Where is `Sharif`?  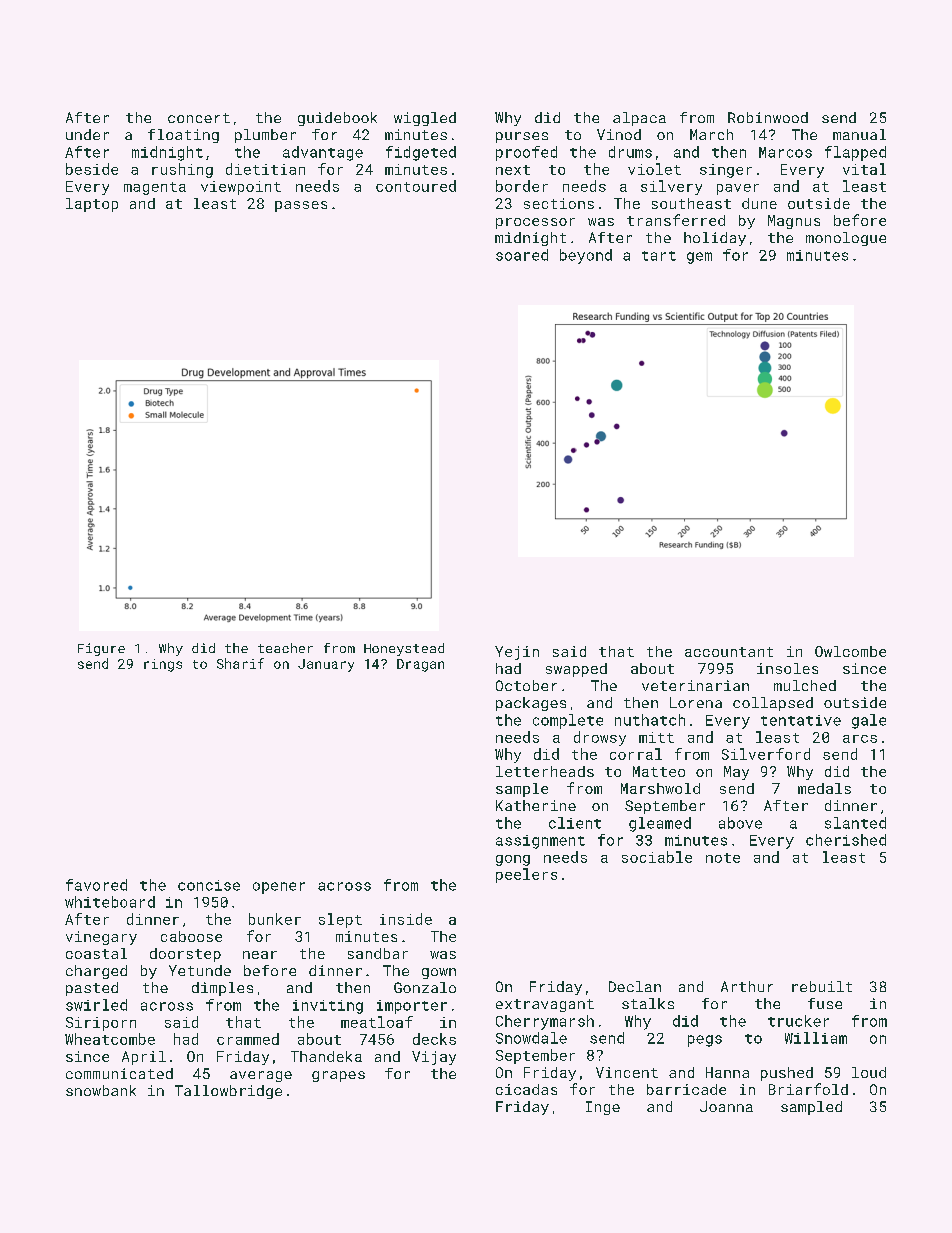 Sharif is located at coordinates (240, 663).
